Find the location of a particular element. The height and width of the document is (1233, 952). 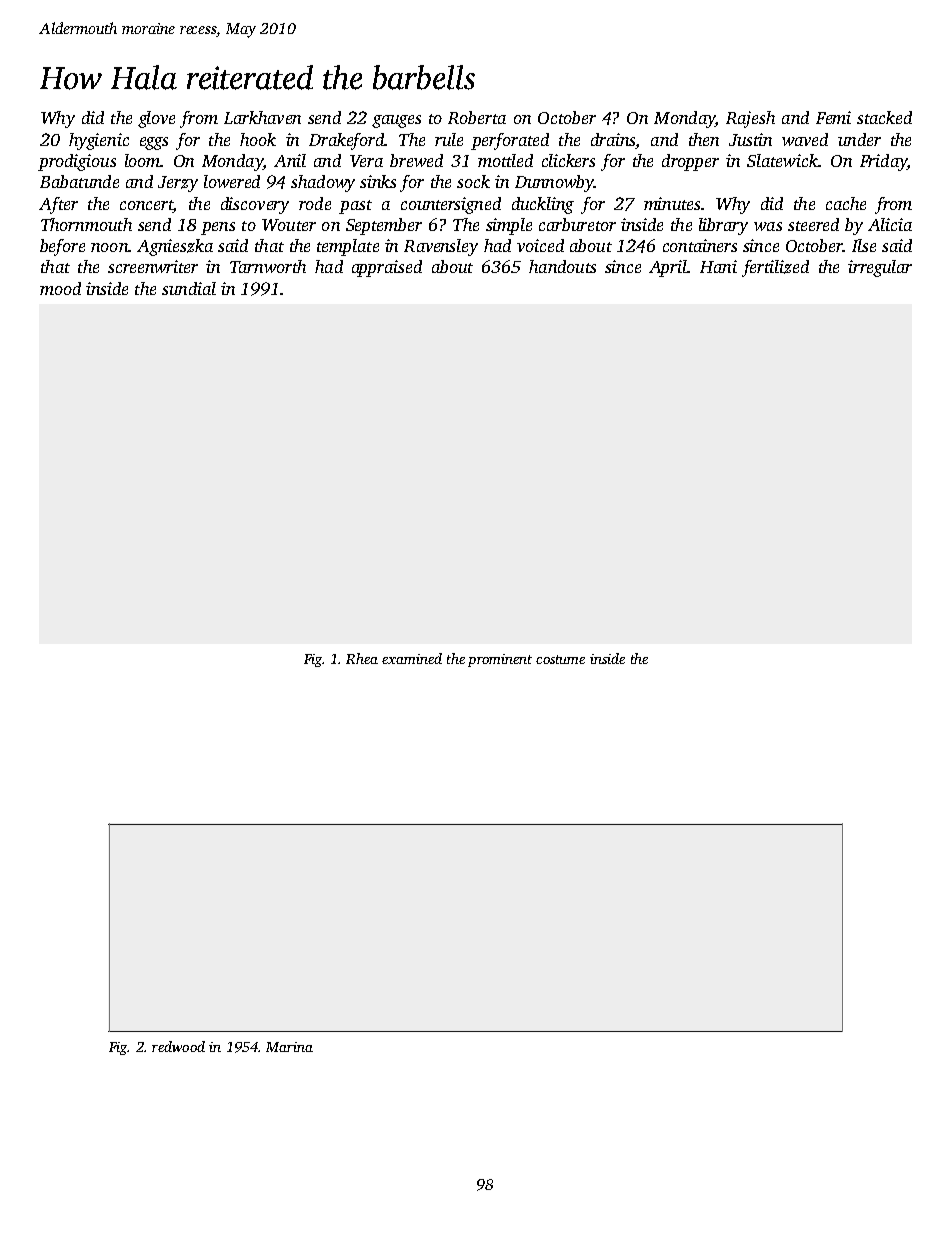

examined is located at coordinates (412, 658).
